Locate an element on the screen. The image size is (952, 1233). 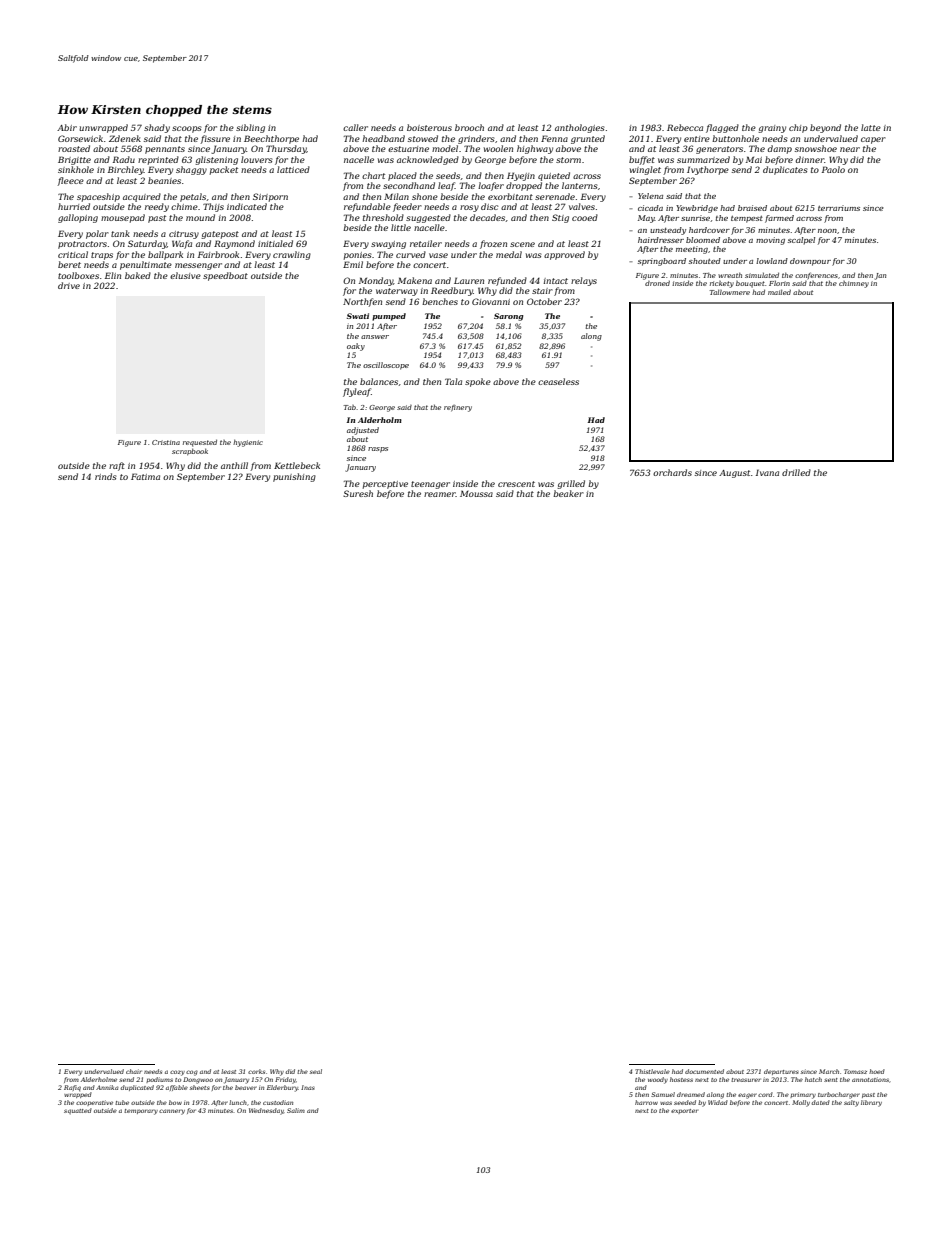
Fatima is located at coordinates (145, 476).
